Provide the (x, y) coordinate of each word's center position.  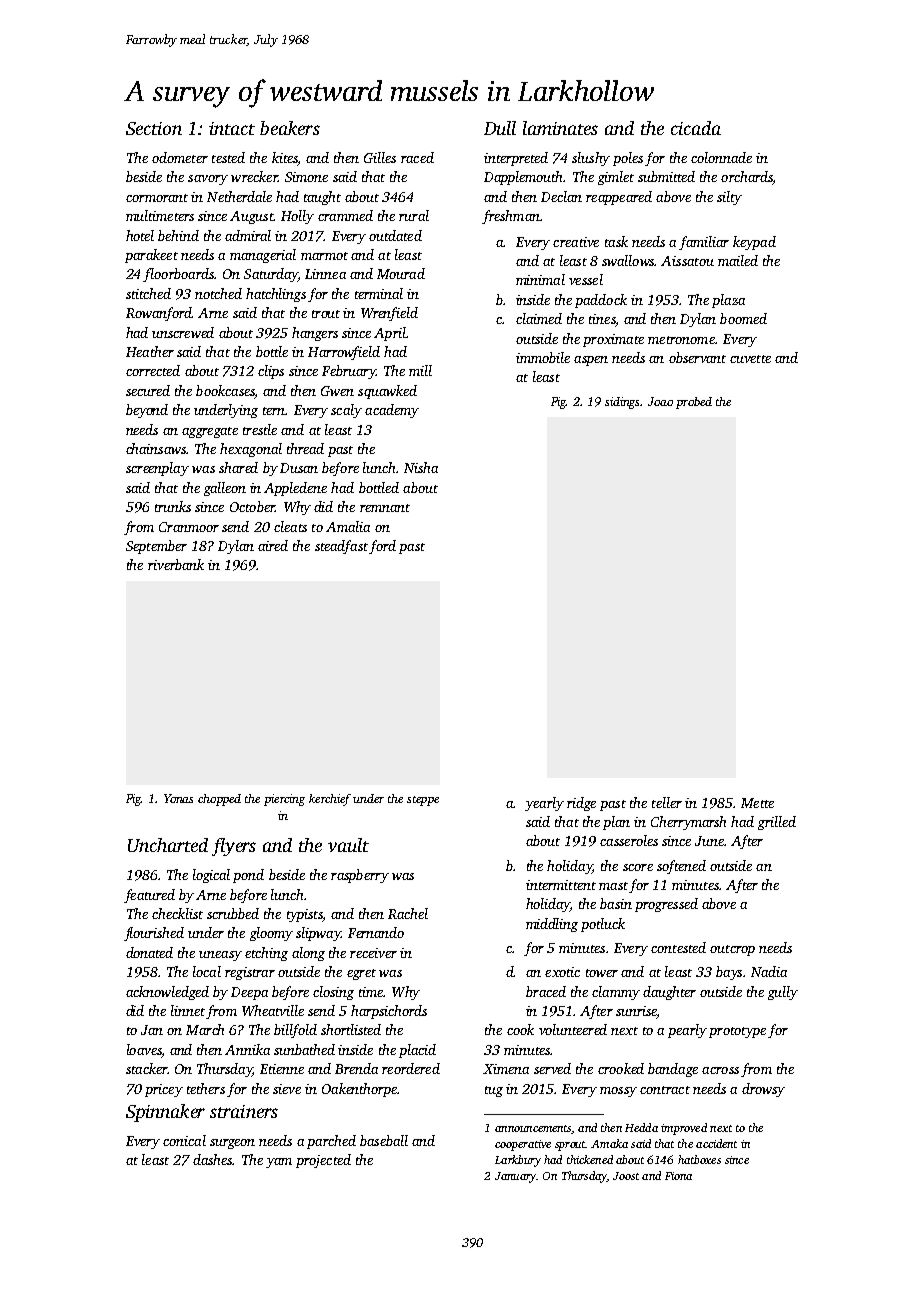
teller (667, 802)
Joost (626, 1176)
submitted (666, 176)
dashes (212, 1159)
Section (154, 128)
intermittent (561, 885)
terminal (379, 293)
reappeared (619, 198)
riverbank (176, 564)
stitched (148, 293)
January (515, 1177)
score (638, 867)
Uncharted (168, 845)
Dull (500, 128)
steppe (423, 801)
